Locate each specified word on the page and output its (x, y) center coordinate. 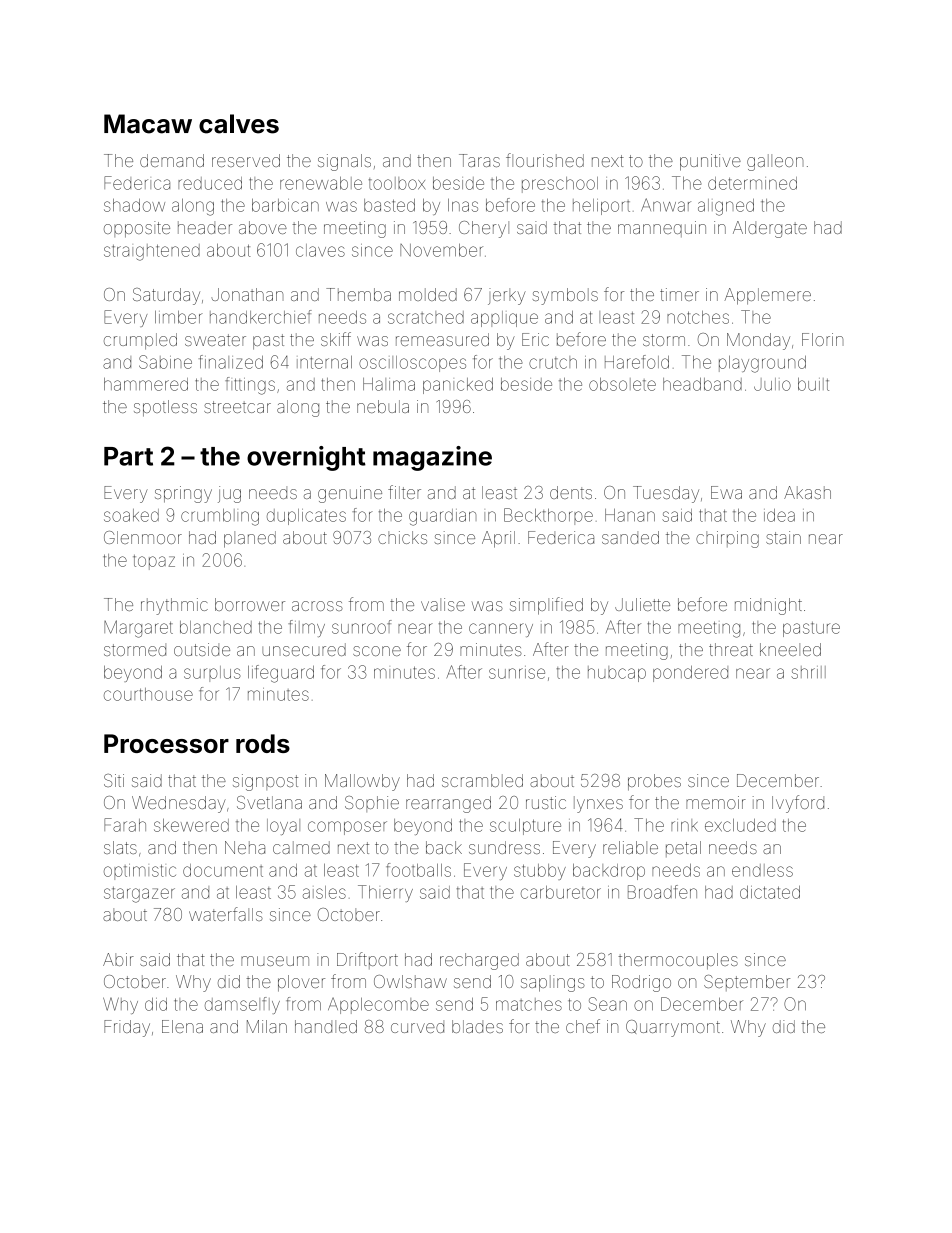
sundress (504, 847)
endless (762, 870)
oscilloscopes (412, 364)
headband (702, 384)
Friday (127, 1028)
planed (250, 539)
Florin (822, 339)
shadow (134, 205)
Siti (114, 780)
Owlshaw (410, 981)
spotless (165, 408)
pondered (690, 674)
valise (443, 604)
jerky (507, 296)
